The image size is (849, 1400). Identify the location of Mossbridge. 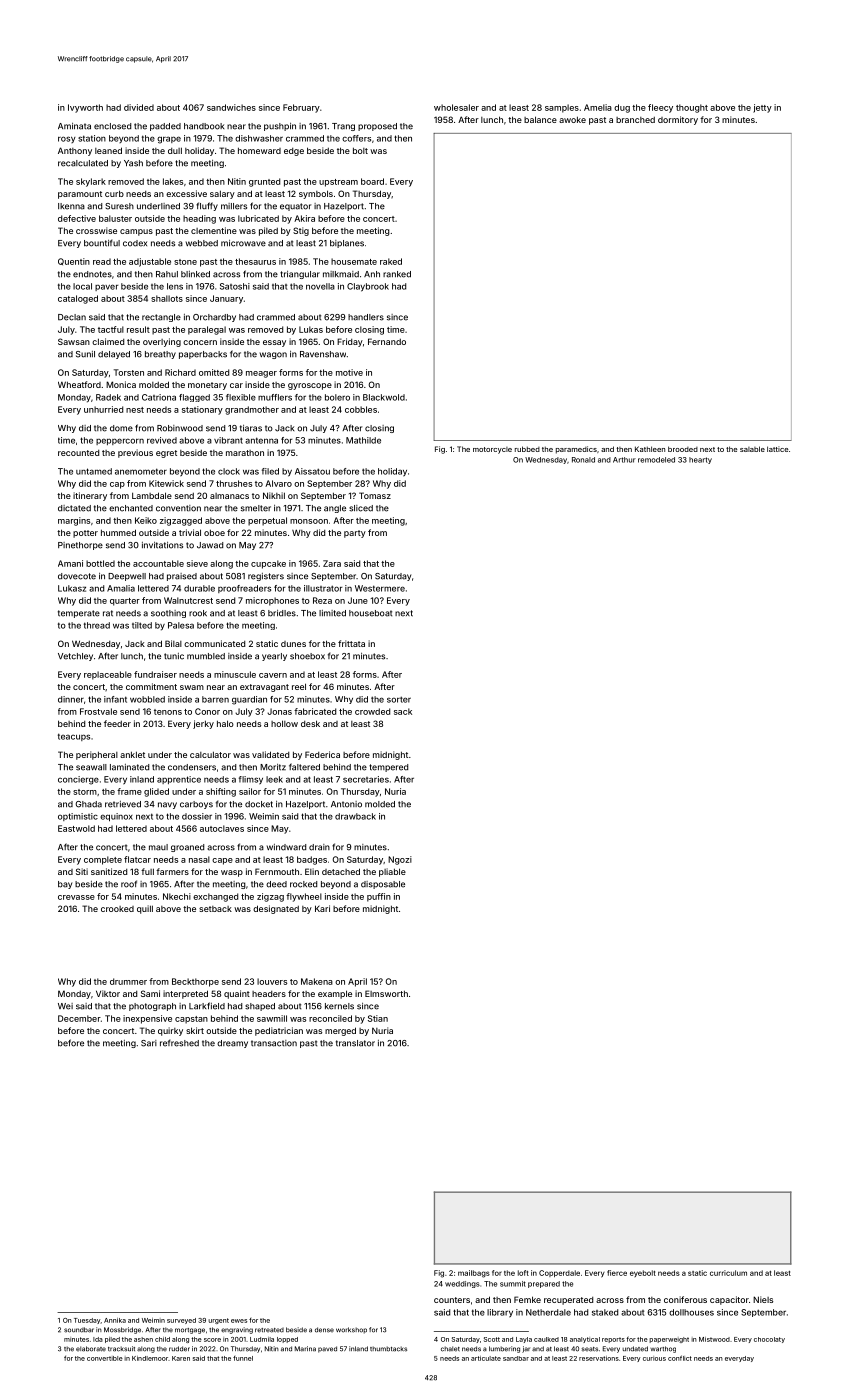
(122, 1330).
